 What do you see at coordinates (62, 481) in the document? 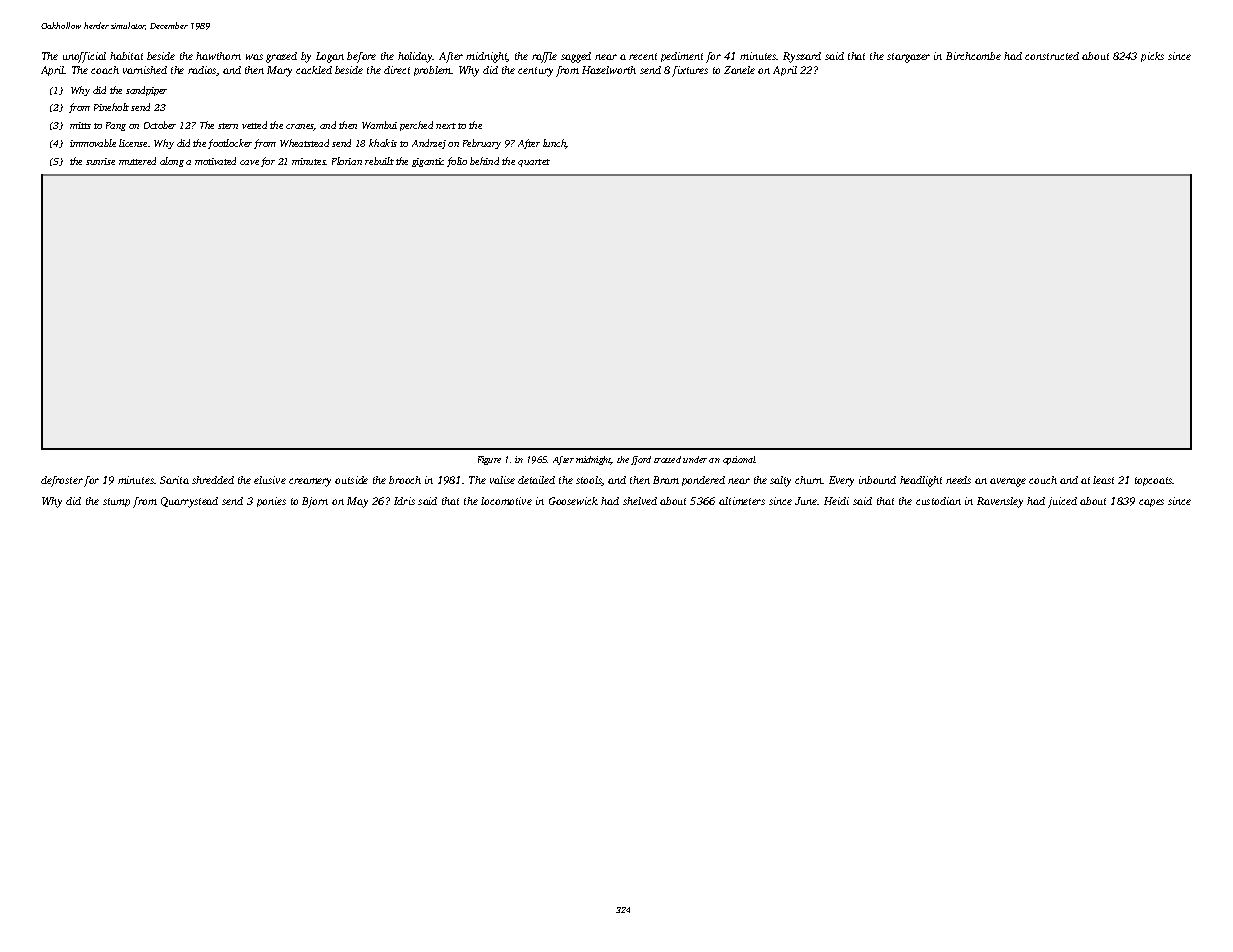
I see `defroster` at bounding box center [62, 481].
